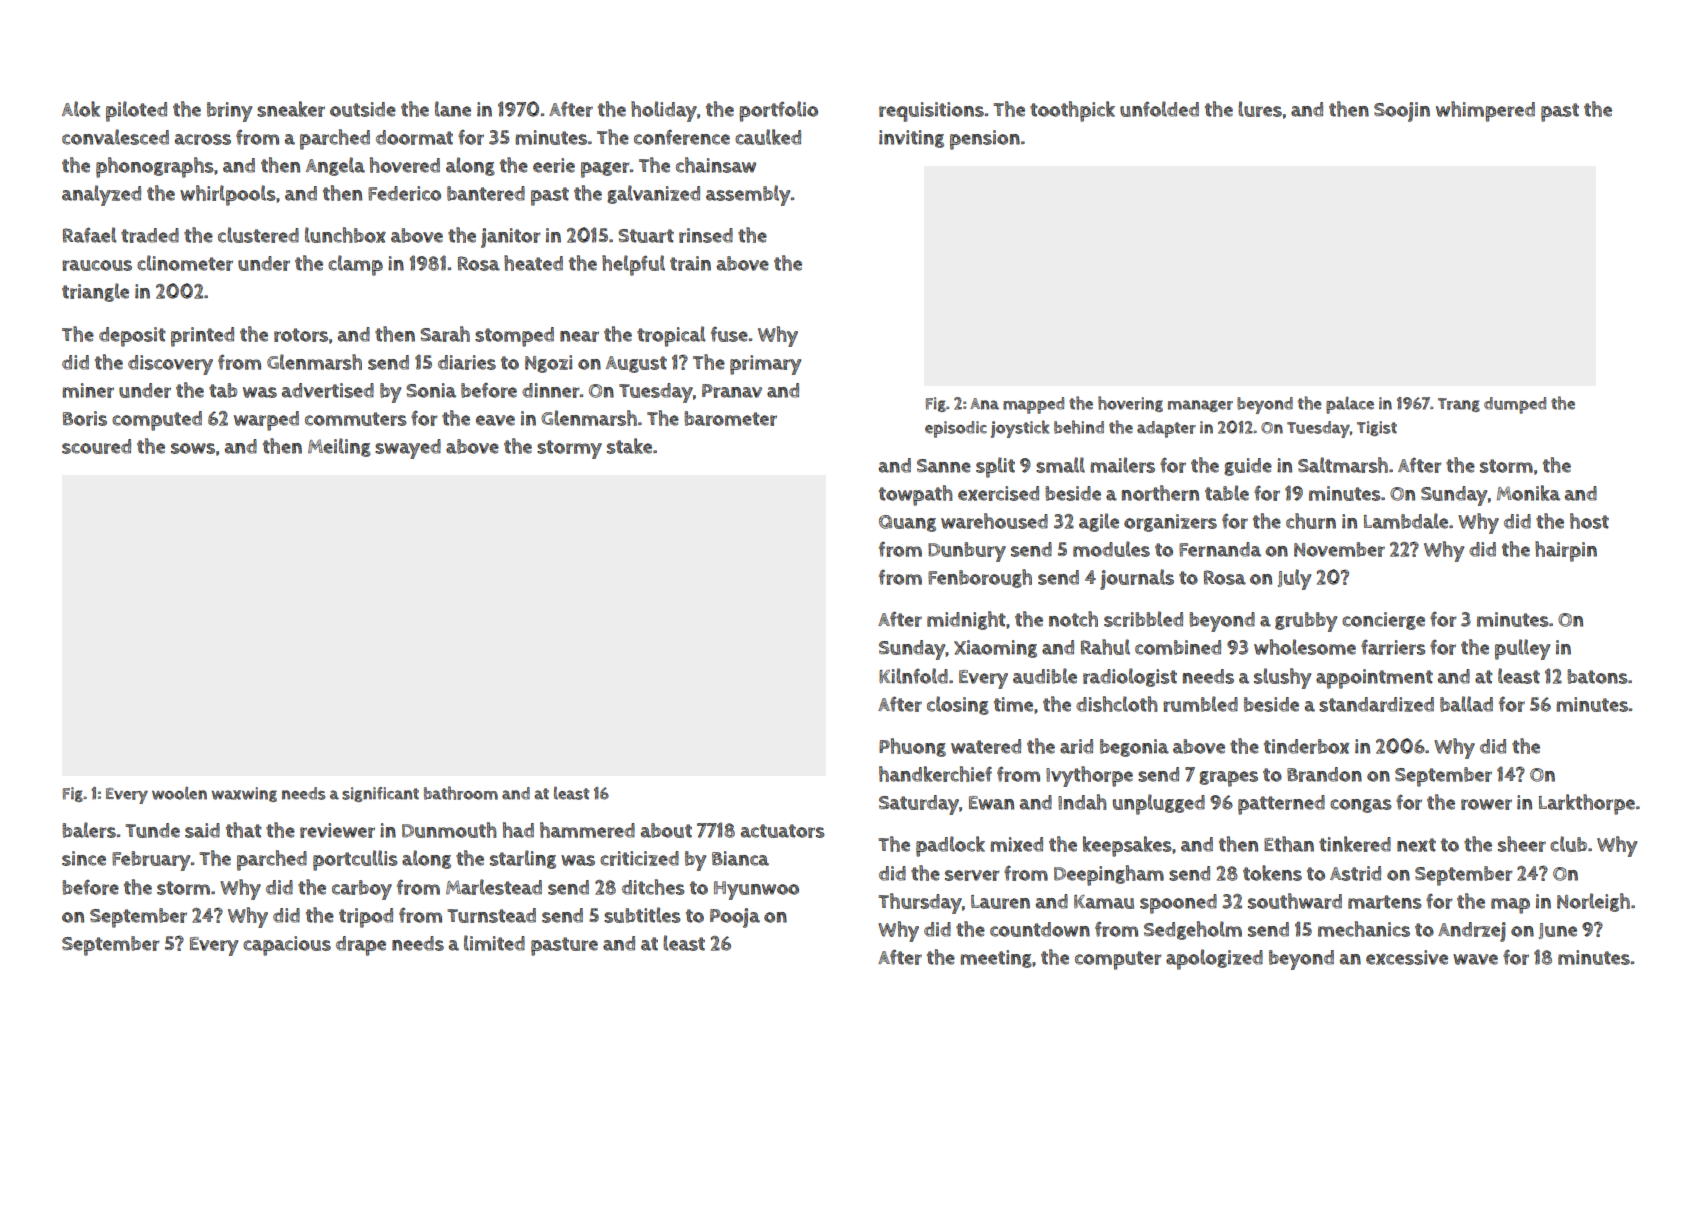 Image resolution: width=1704 pixels, height=1205 pixels. What do you see at coordinates (453, 109) in the document?
I see `lane` at bounding box center [453, 109].
